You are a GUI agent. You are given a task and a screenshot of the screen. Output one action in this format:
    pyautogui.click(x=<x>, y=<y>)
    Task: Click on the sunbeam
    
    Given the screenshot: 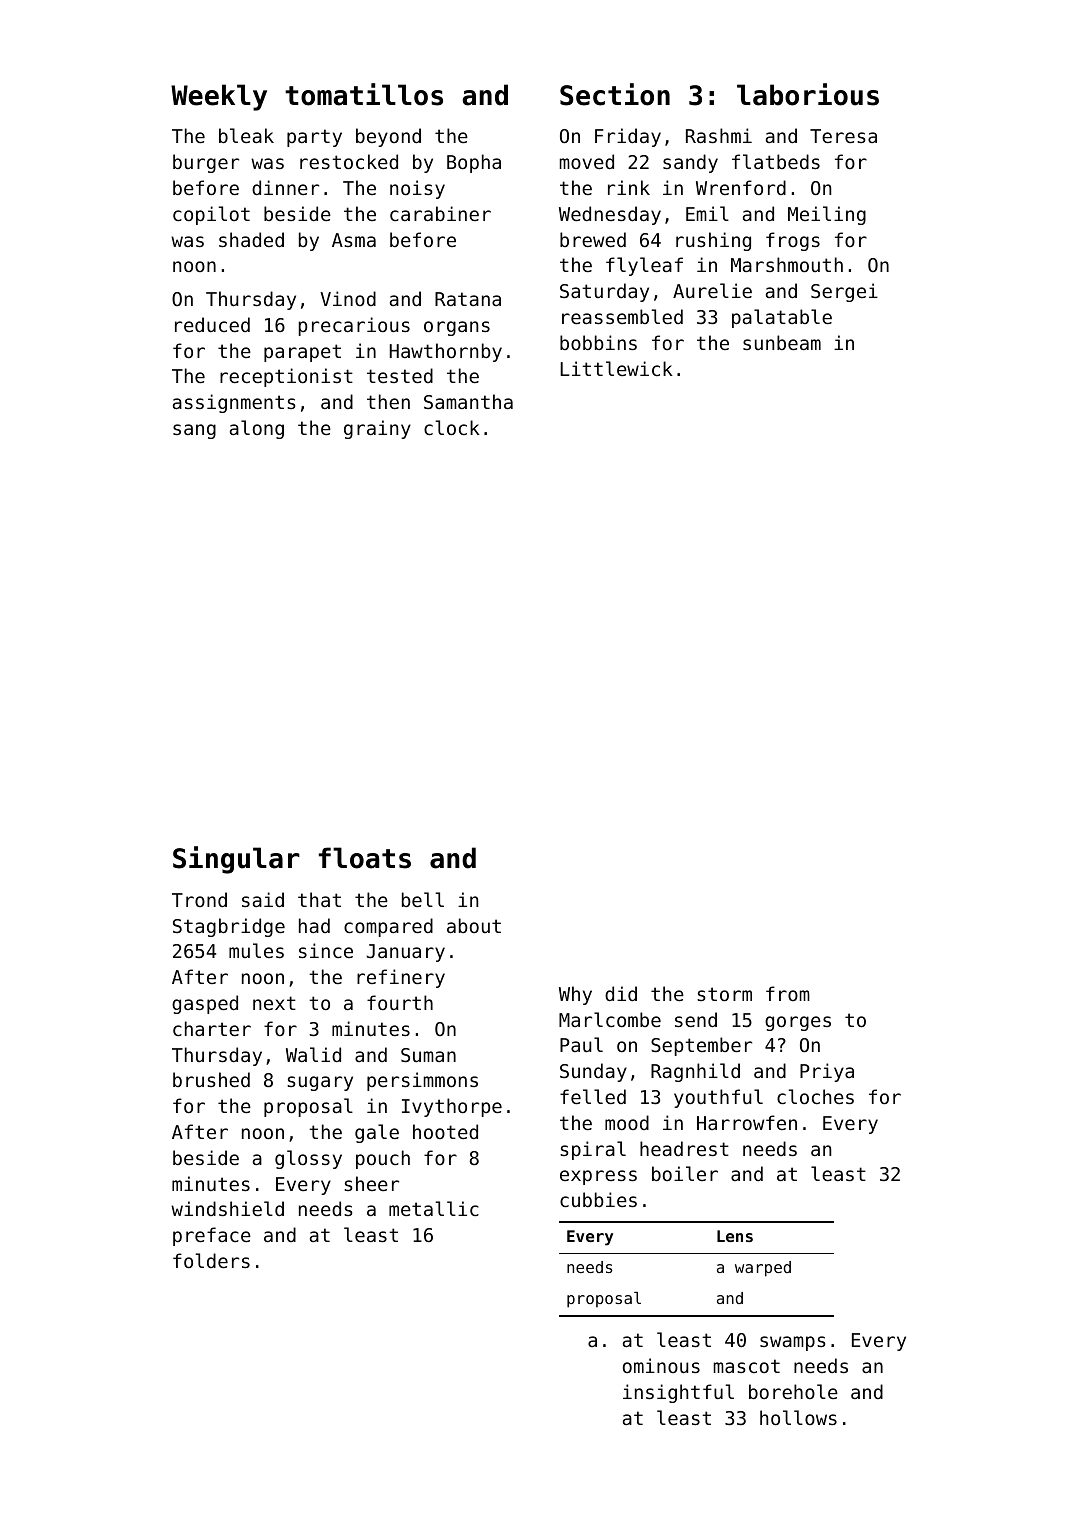 What is the action you would take?
    pyautogui.click(x=782, y=342)
